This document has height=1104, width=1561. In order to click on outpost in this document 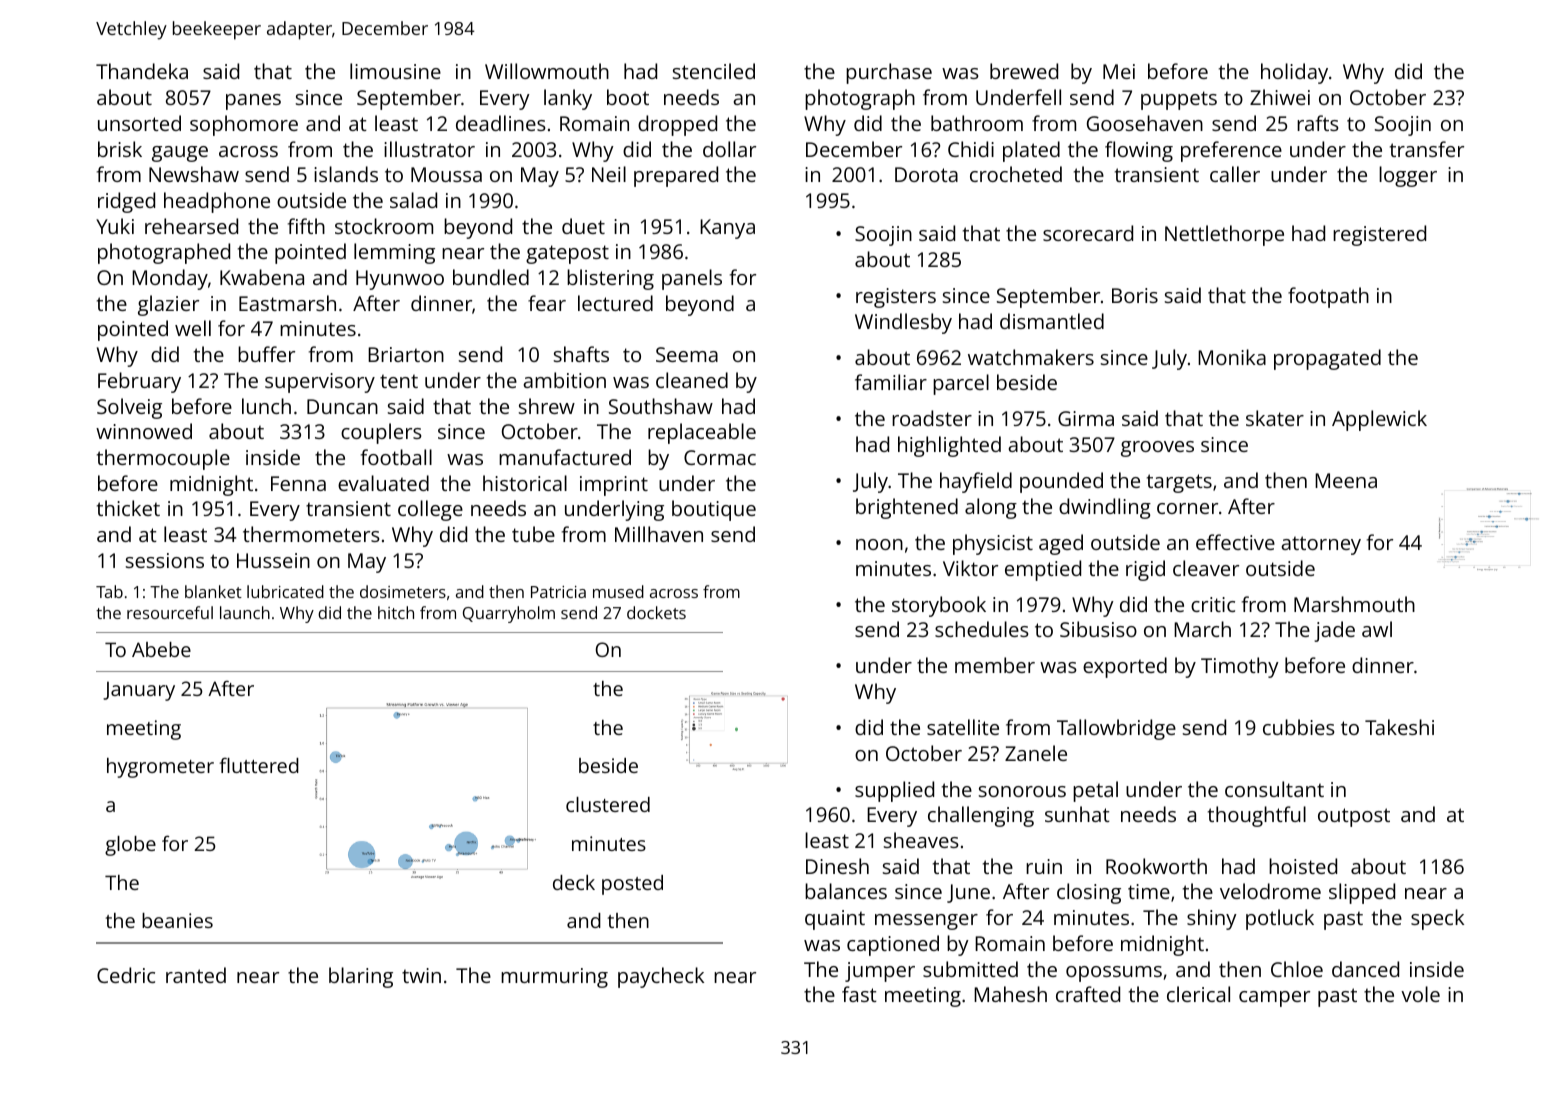, I will do `click(1354, 817)`.
